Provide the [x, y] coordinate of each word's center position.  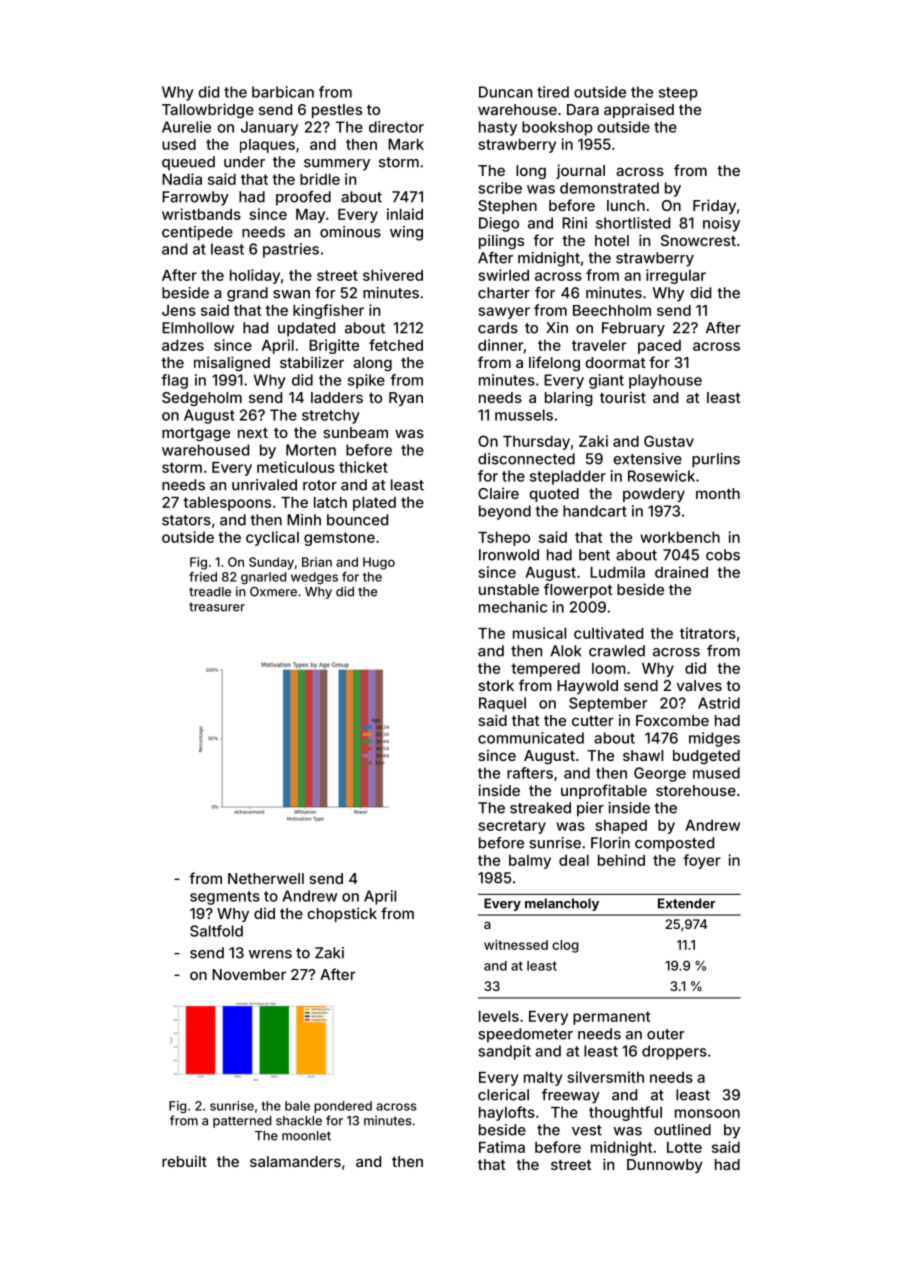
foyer [701, 861]
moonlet [306, 1136]
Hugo [379, 563]
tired [553, 92]
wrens [270, 954]
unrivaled [264, 485]
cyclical [272, 538]
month [718, 493]
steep [678, 94]
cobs [723, 555]
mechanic [513, 607]
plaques [267, 146]
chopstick [342, 914]
